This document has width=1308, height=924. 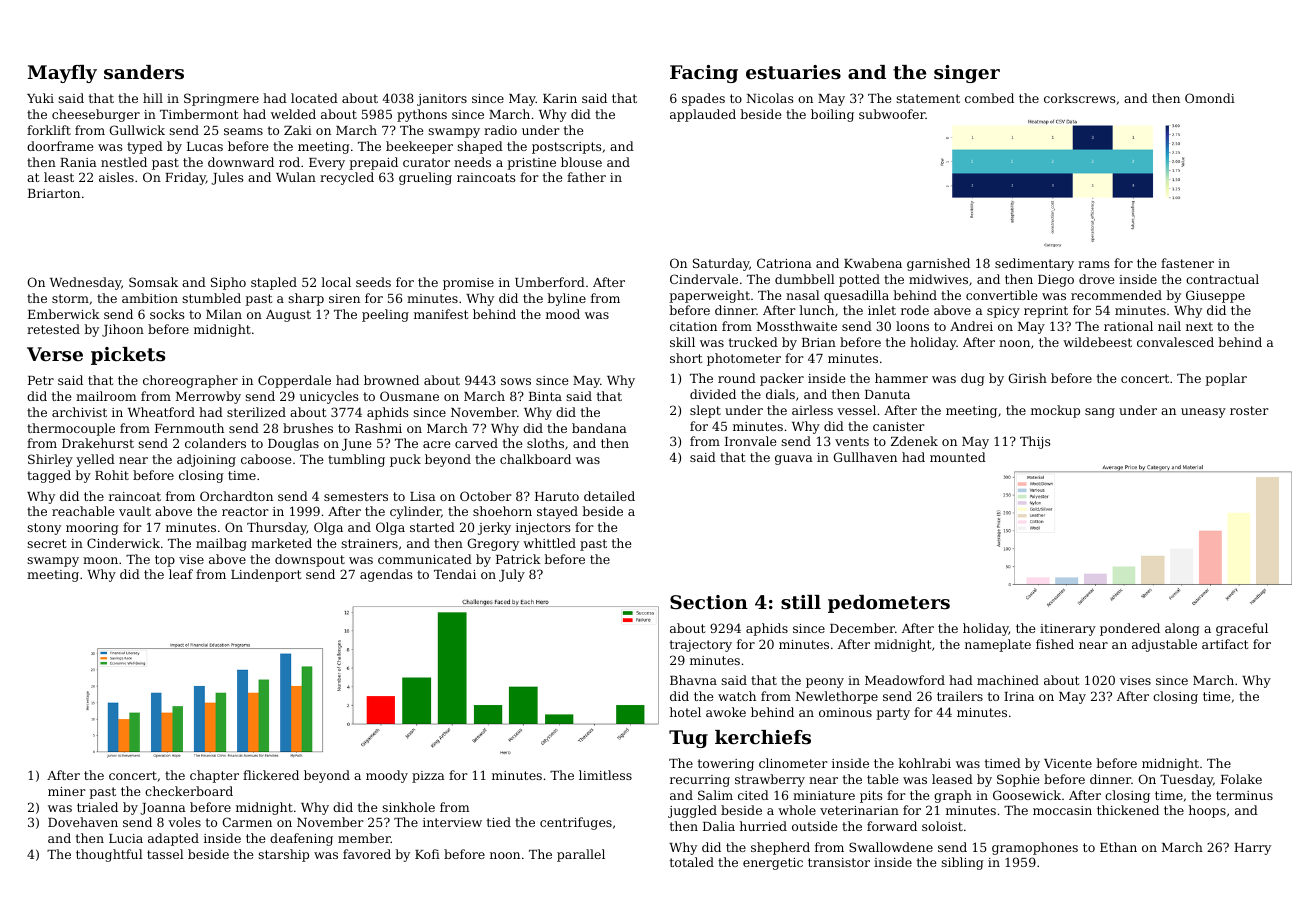 I want to click on least, so click(x=59, y=177).
